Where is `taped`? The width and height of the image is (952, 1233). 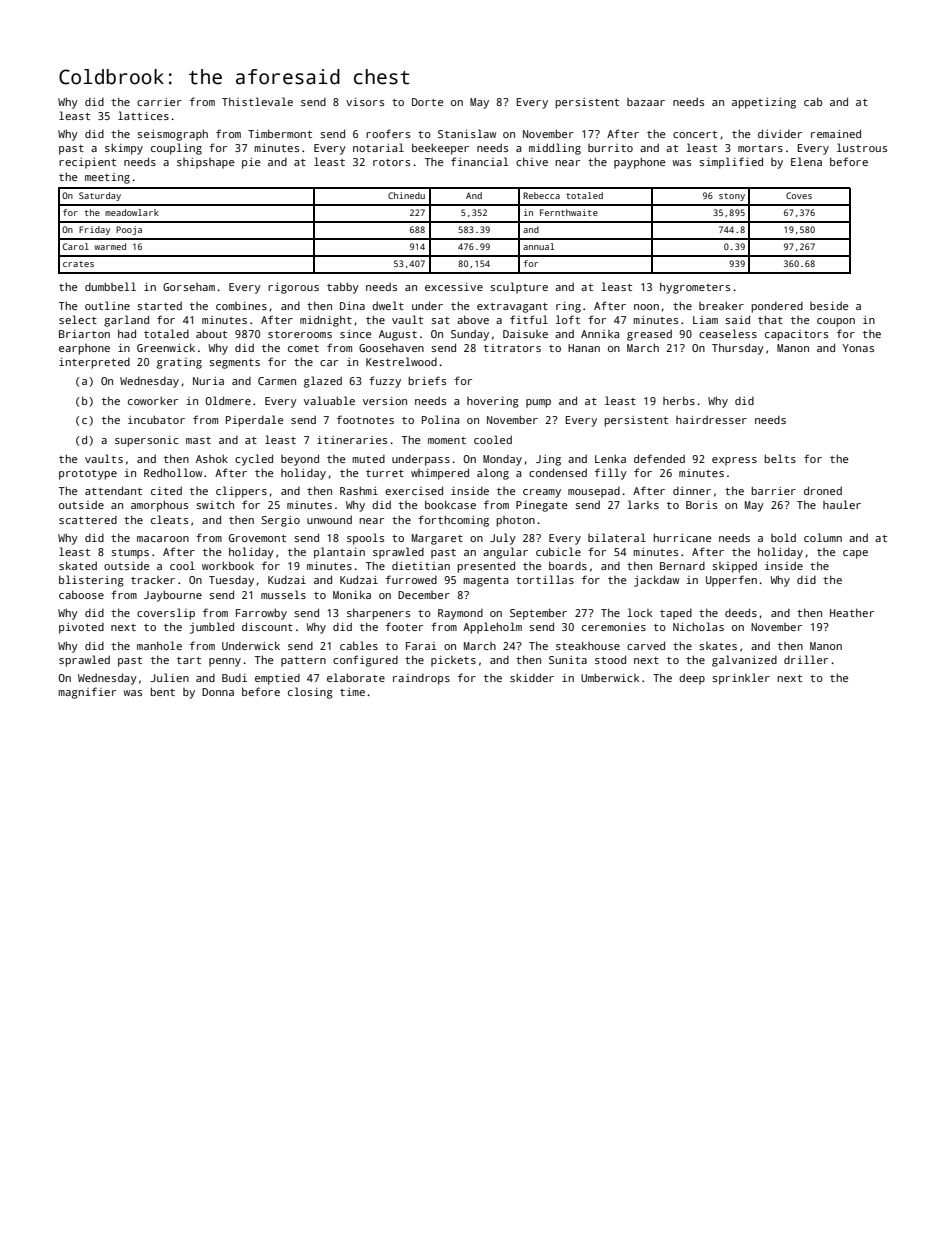
taped is located at coordinates (676, 614).
